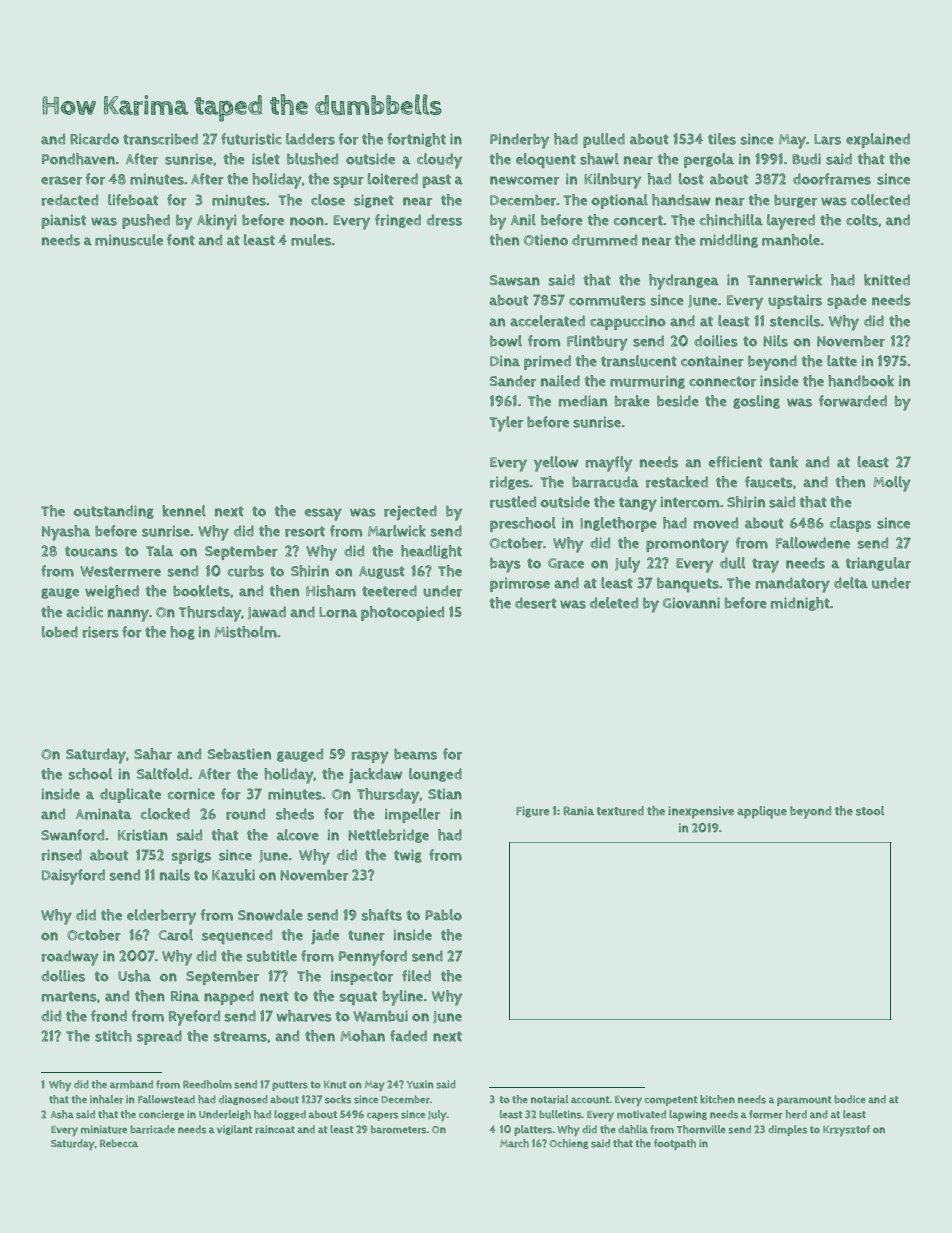 This document has width=952, height=1233. What do you see at coordinates (233, 875) in the document?
I see `Kazuki` at bounding box center [233, 875].
